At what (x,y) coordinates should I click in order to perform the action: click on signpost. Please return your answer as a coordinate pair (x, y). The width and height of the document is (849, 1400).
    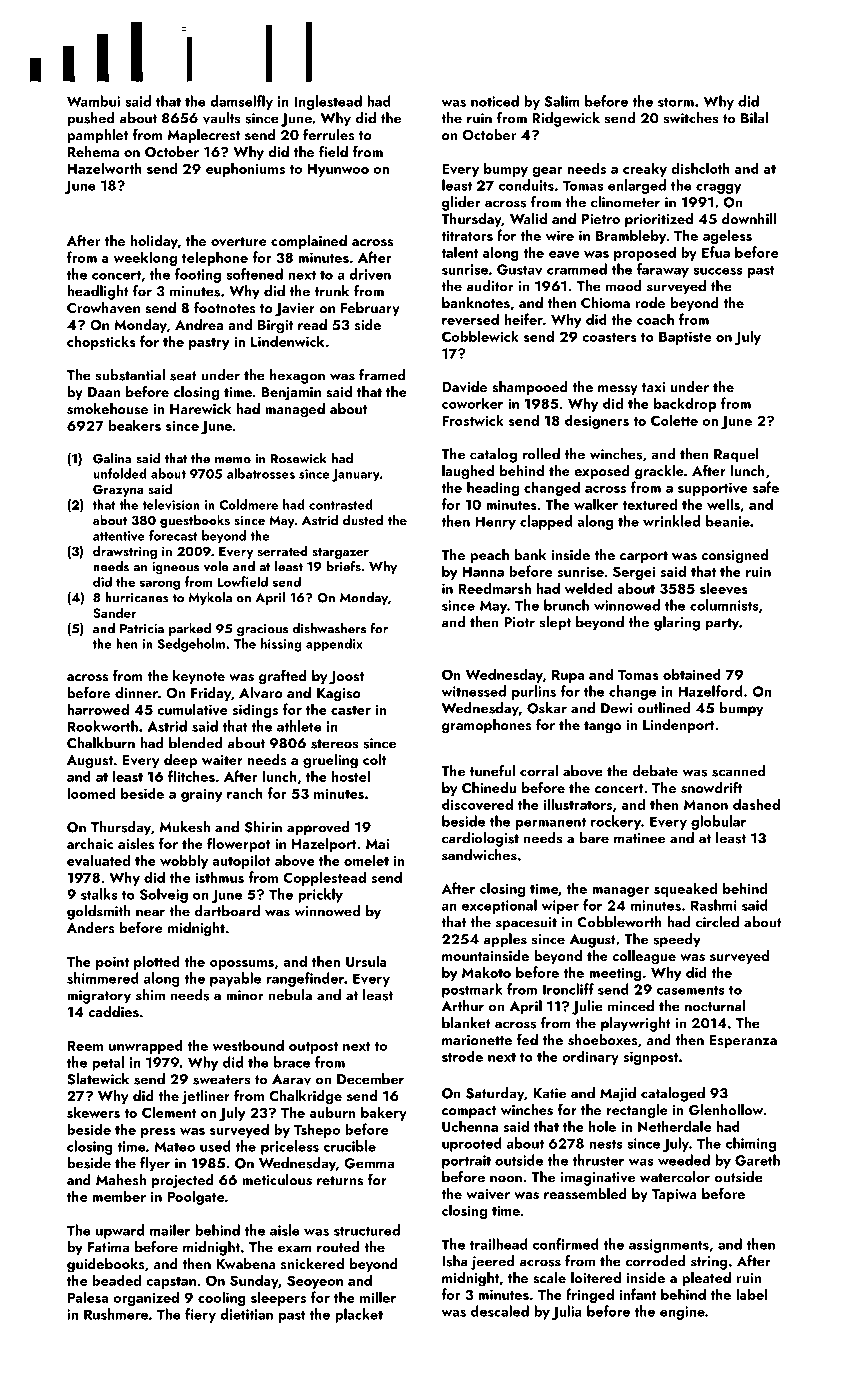
    Looking at the image, I should click on (650, 1058).
